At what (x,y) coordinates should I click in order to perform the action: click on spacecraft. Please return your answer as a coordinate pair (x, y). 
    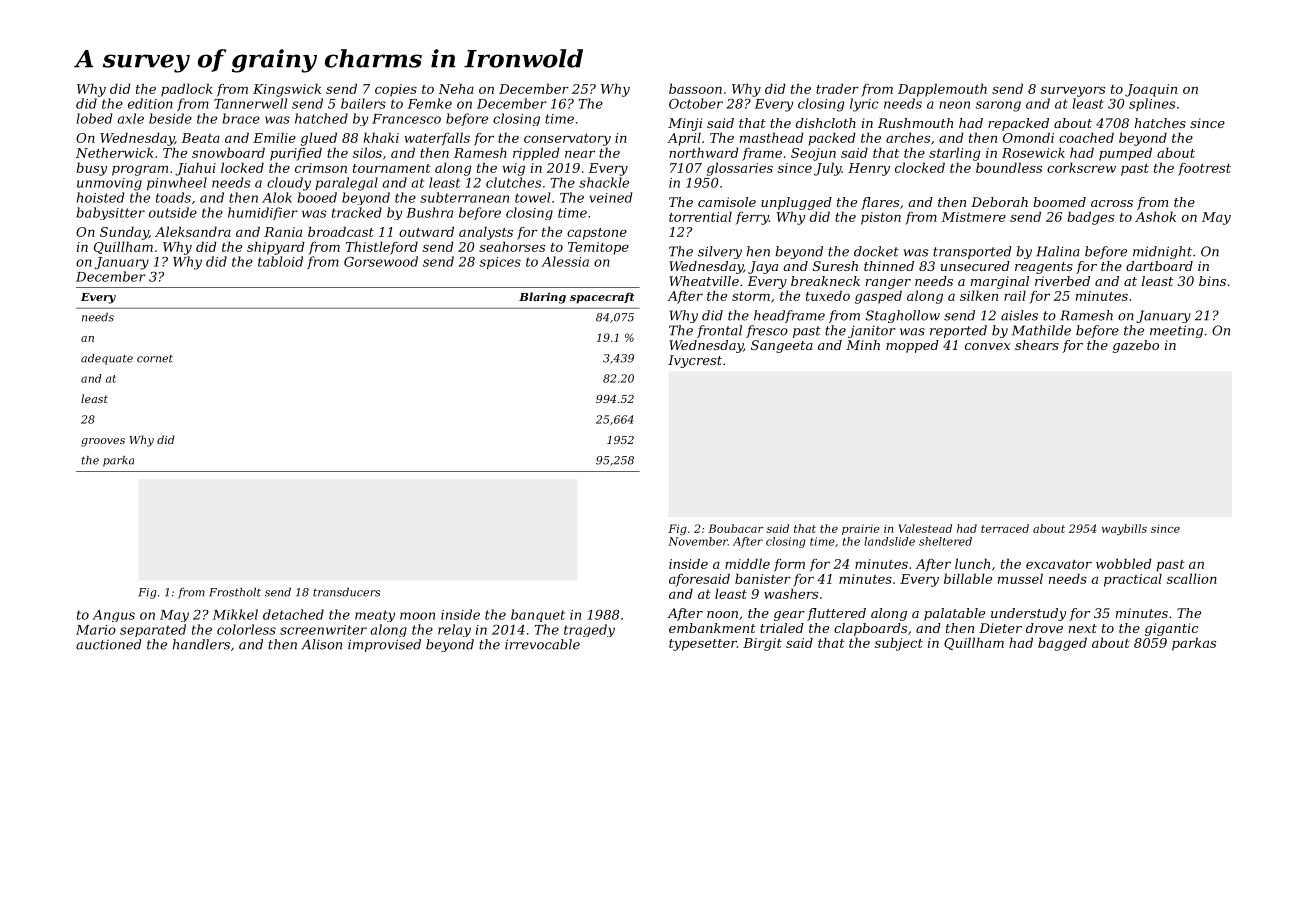
    Looking at the image, I should click on (602, 298).
